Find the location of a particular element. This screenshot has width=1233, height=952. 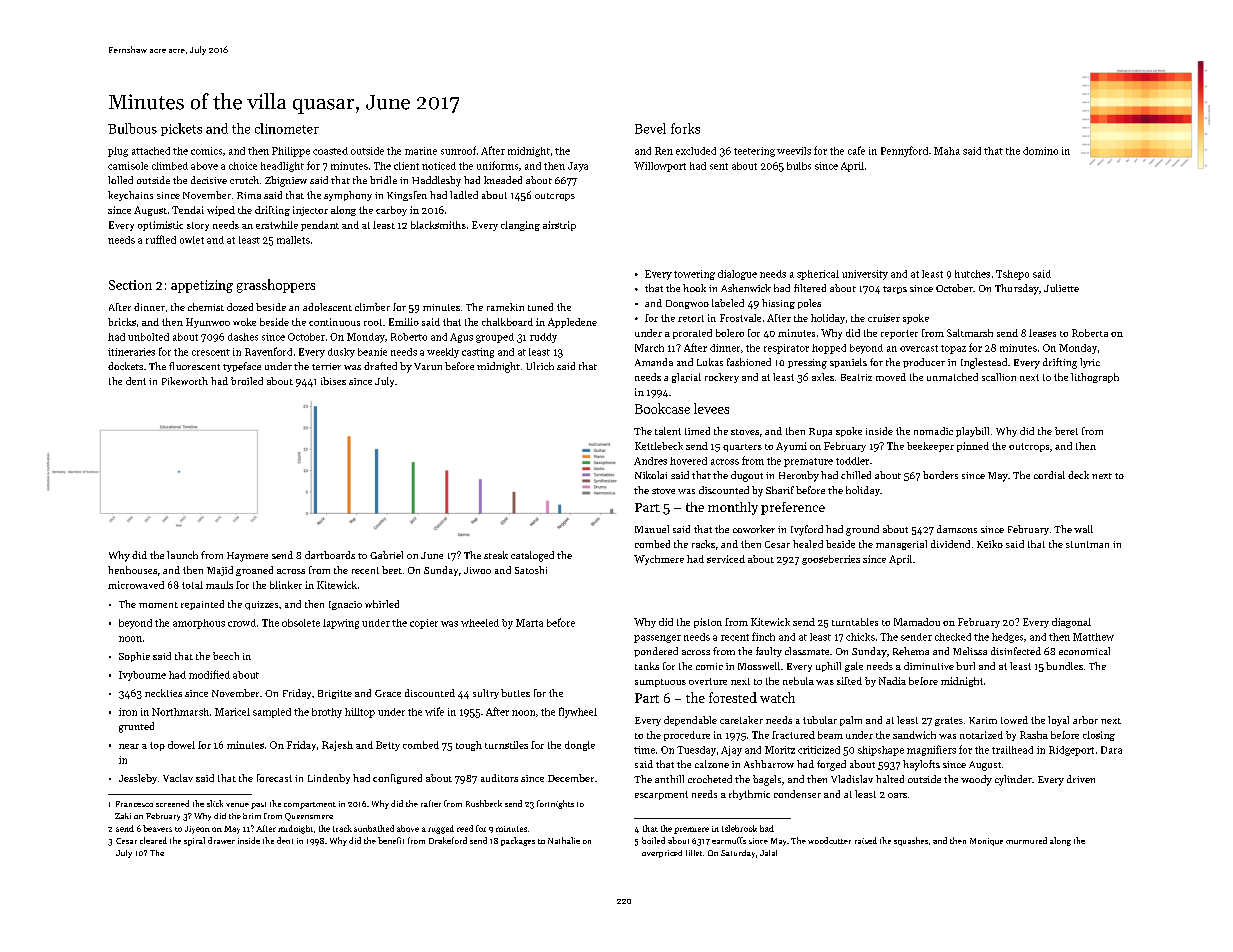

tanks is located at coordinates (647, 666).
